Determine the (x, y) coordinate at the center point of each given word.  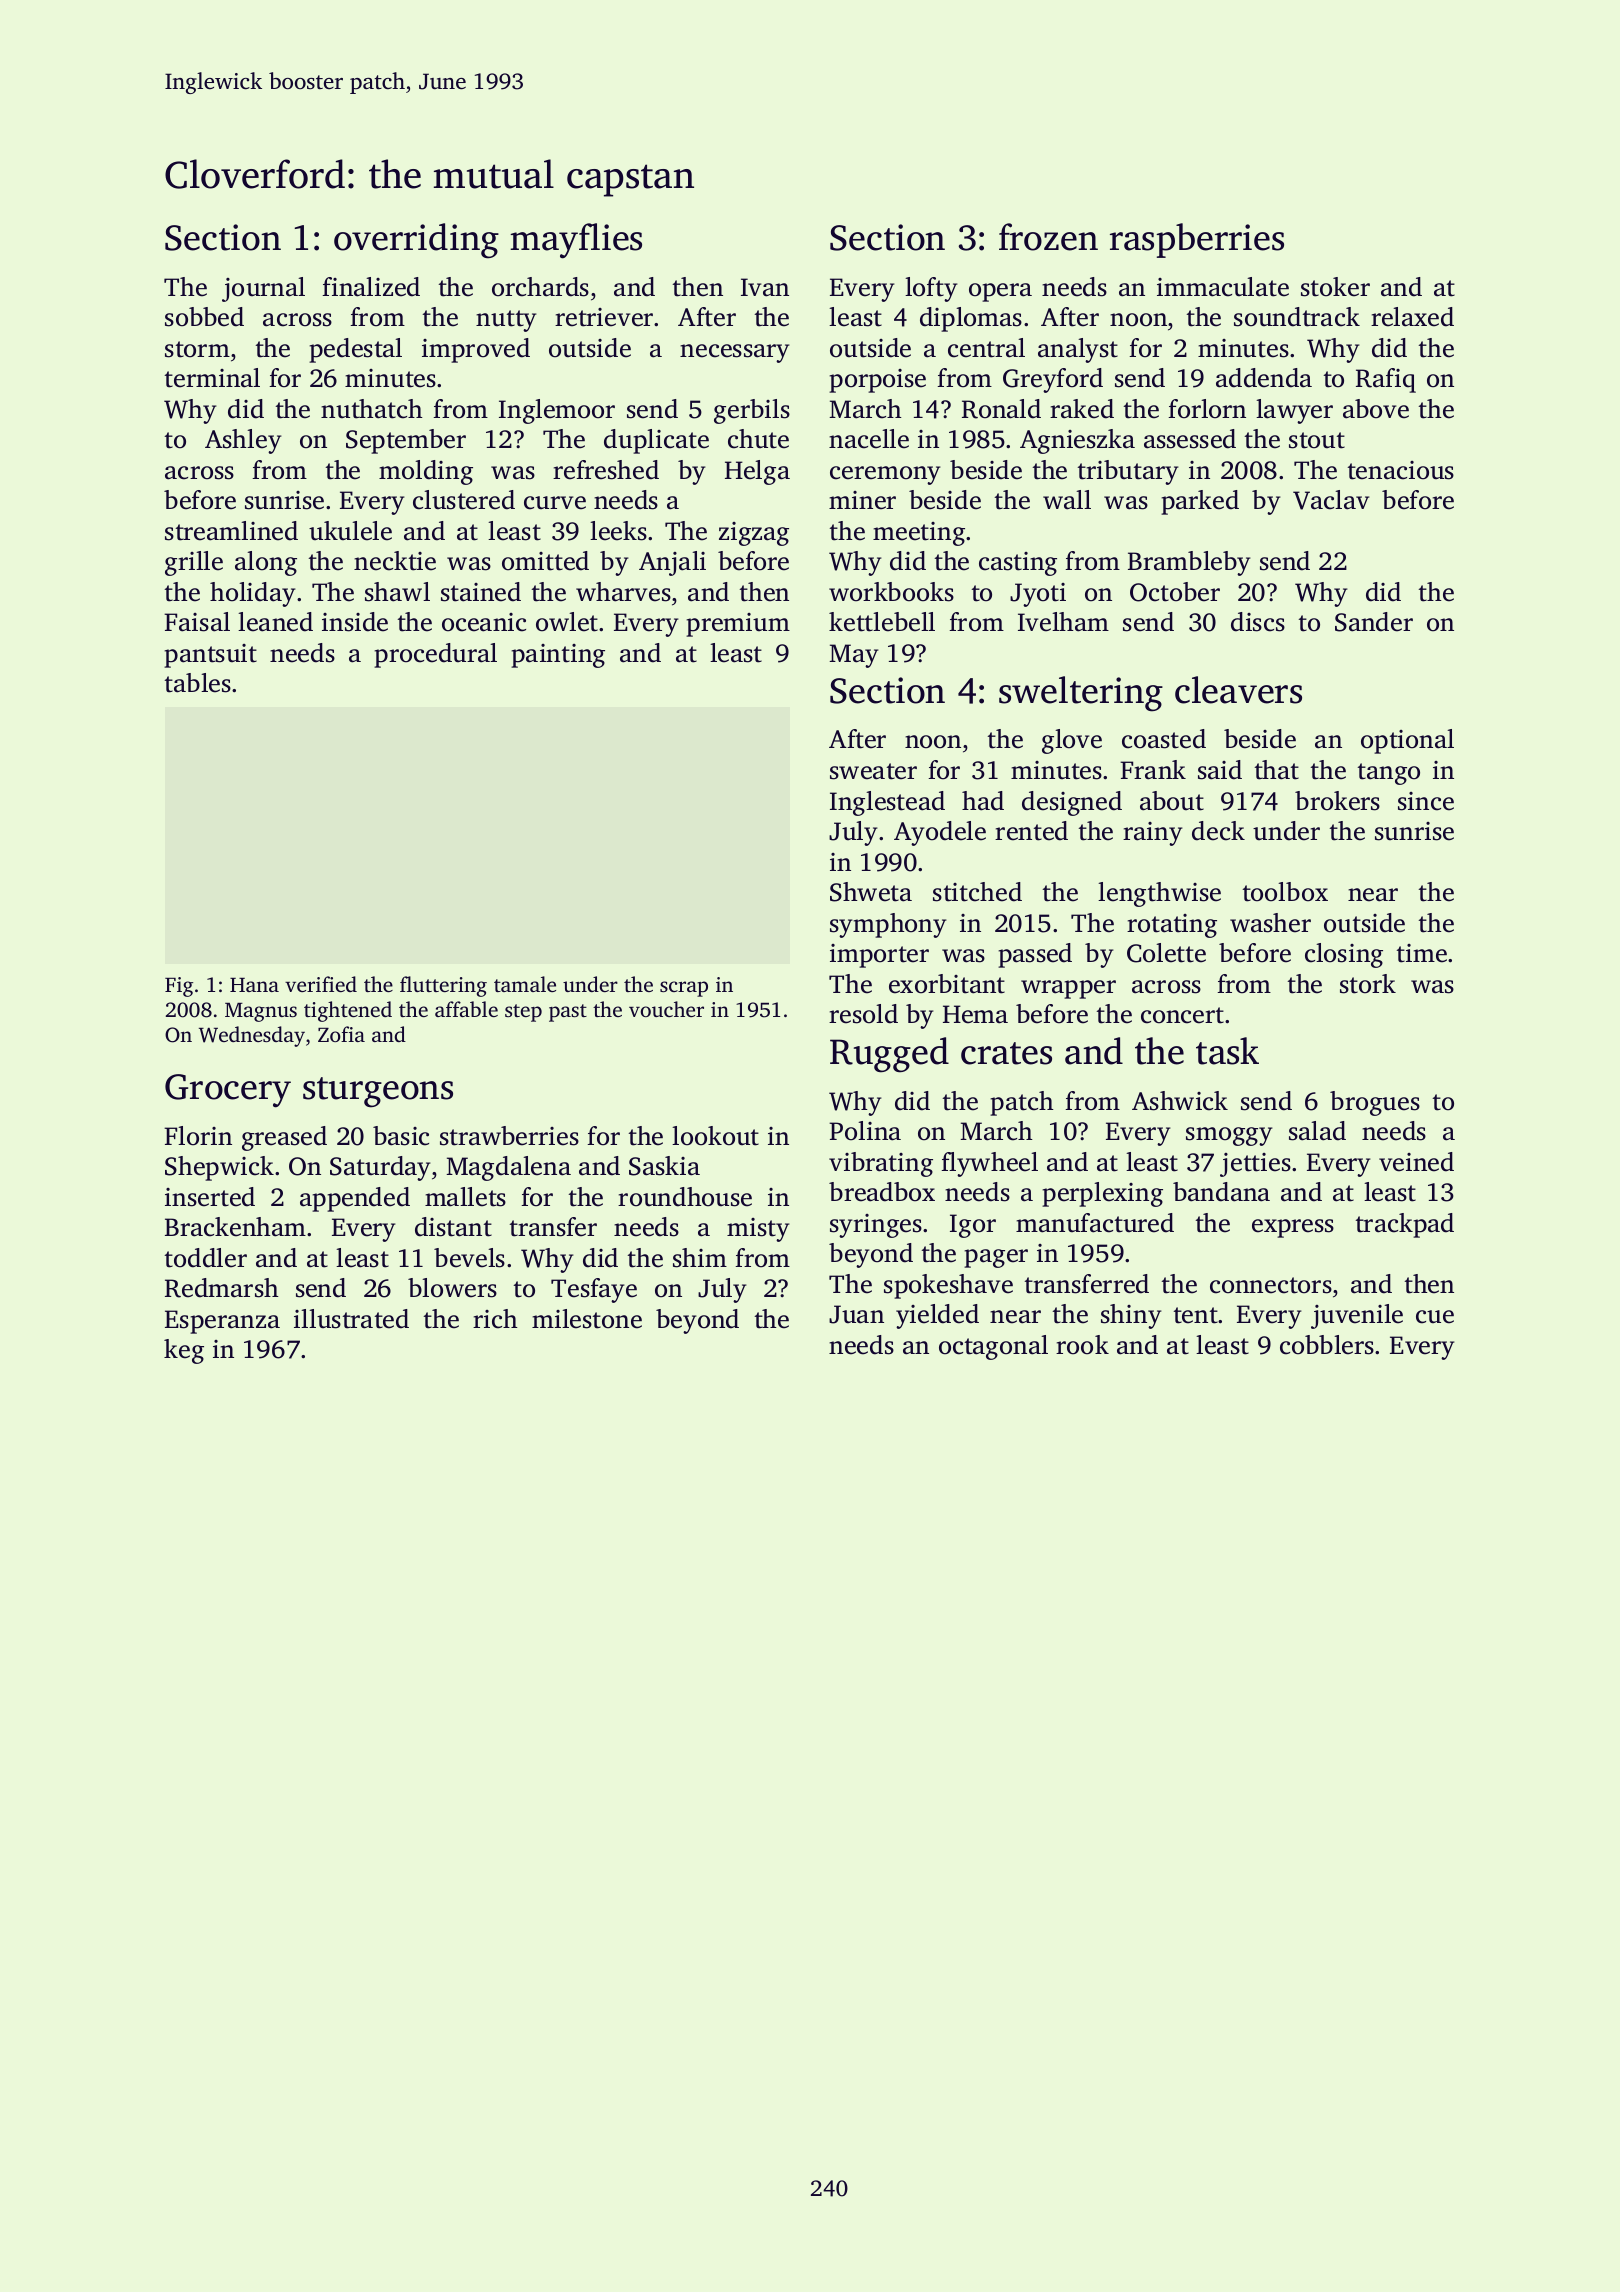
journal (263, 289)
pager (996, 1258)
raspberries (1197, 240)
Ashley (243, 441)
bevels (469, 1258)
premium (738, 625)
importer (879, 956)
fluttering (443, 986)
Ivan (765, 287)
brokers (1337, 801)
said (1220, 770)
